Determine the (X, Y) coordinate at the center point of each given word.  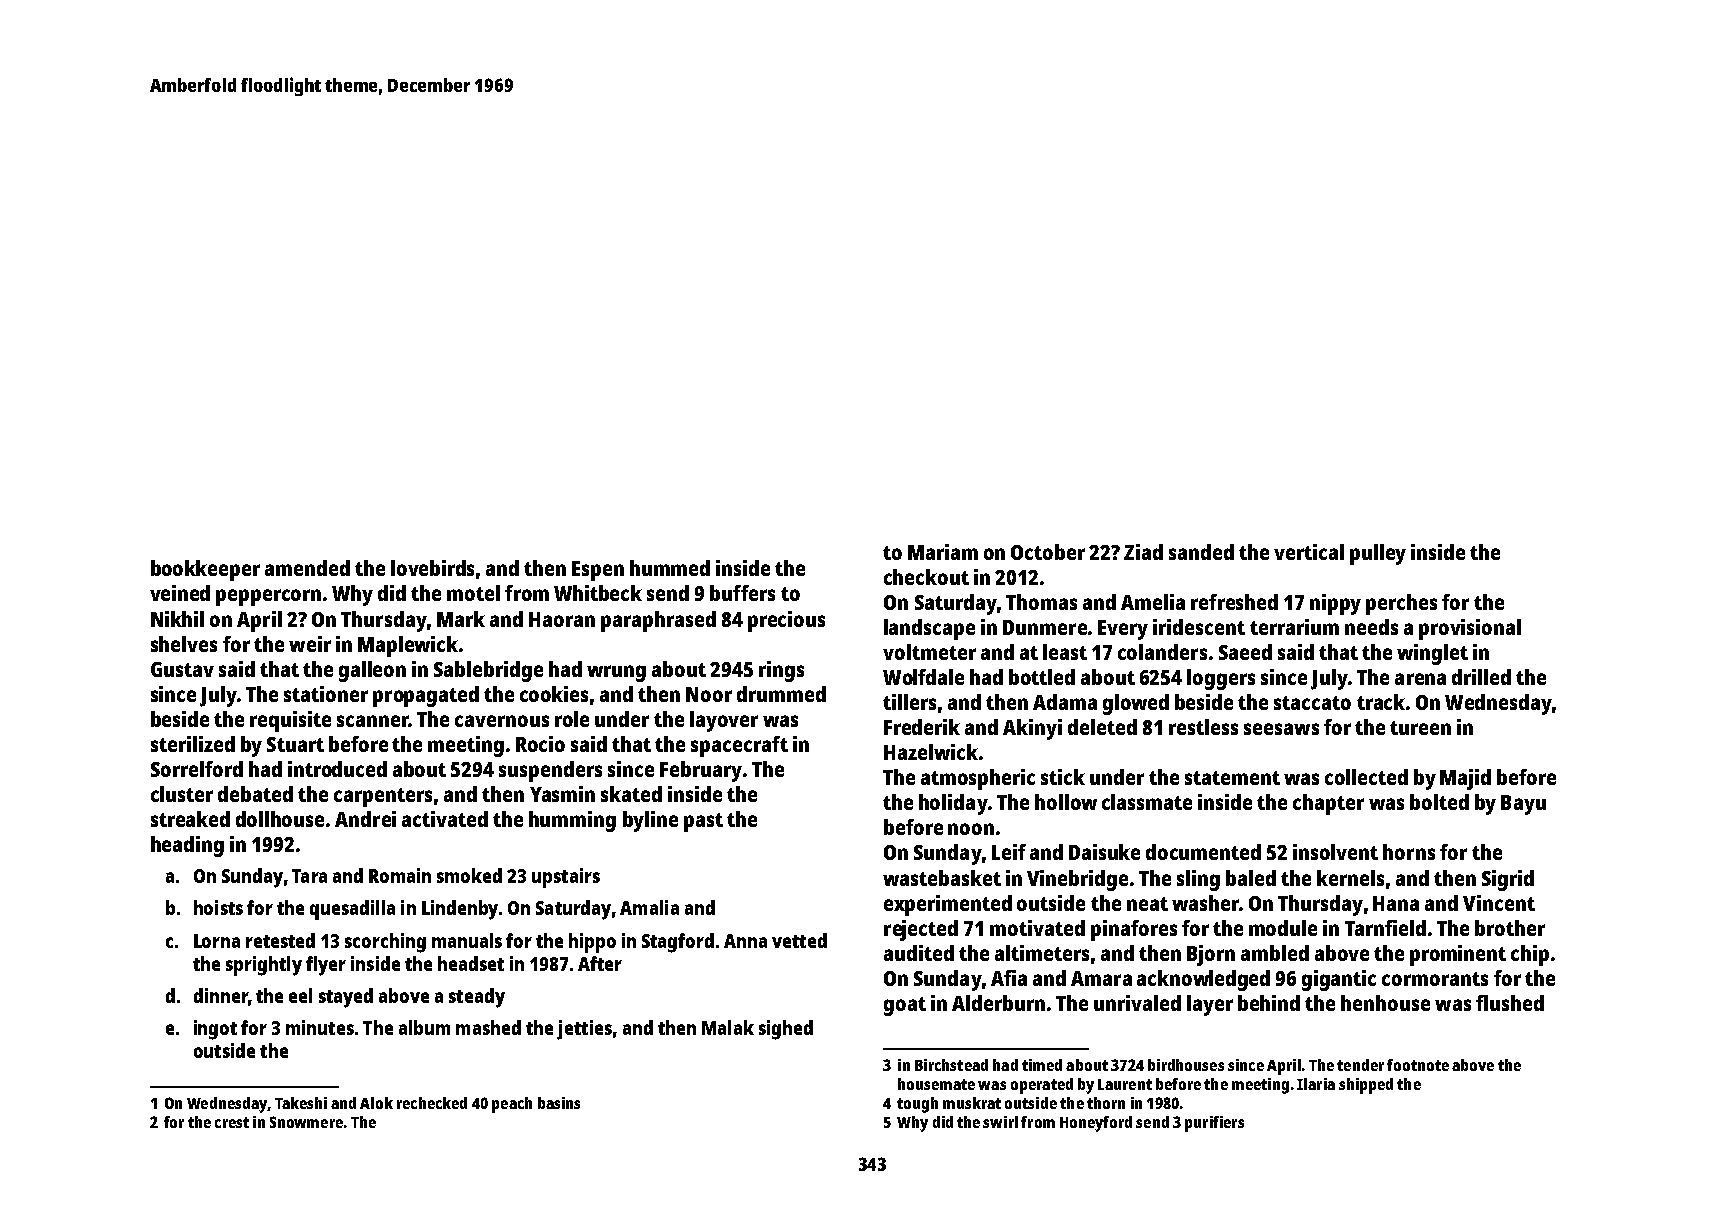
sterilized (193, 744)
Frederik (922, 727)
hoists (218, 907)
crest (232, 1122)
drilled (1481, 677)
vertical (1309, 552)
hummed (670, 568)
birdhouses (1186, 1065)
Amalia (649, 907)
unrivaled (1137, 1003)
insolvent (1335, 852)
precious (786, 621)
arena (1420, 679)
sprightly (264, 966)
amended (307, 568)
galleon (372, 671)
